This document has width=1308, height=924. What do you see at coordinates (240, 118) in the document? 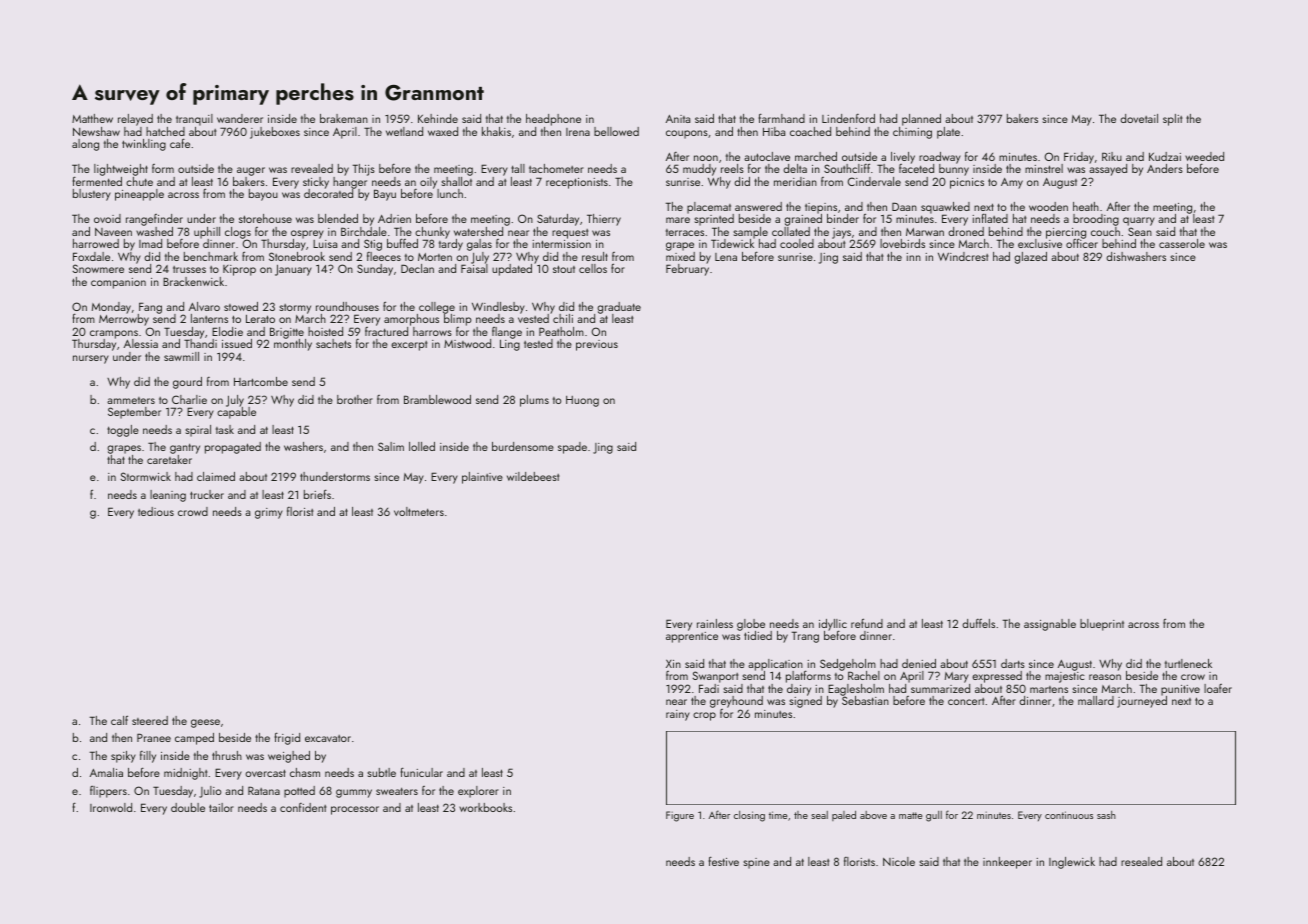
I see `wanderer` at bounding box center [240, 118].
